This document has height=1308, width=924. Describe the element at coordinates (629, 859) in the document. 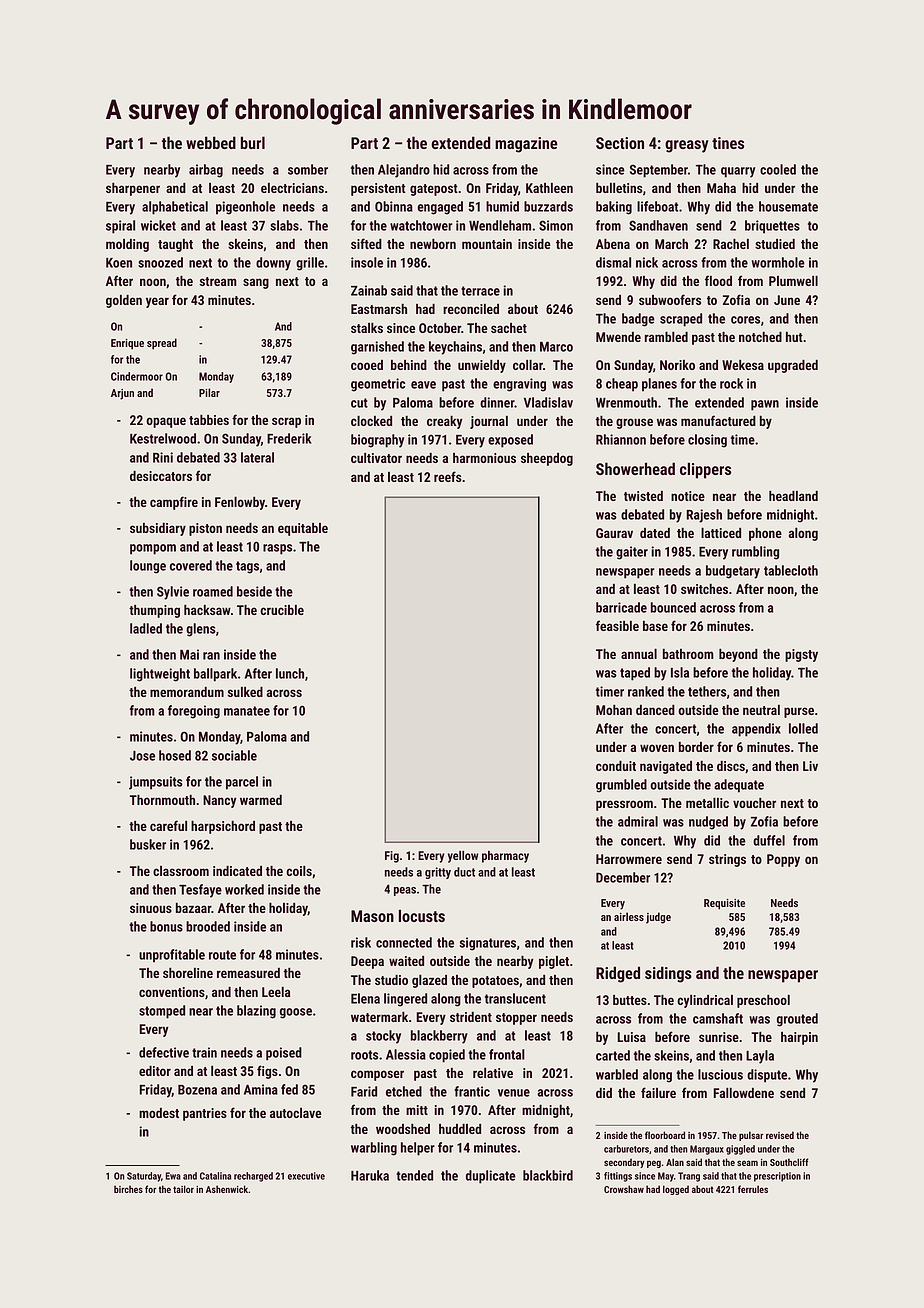

I see `Harrowmere` at that location.
